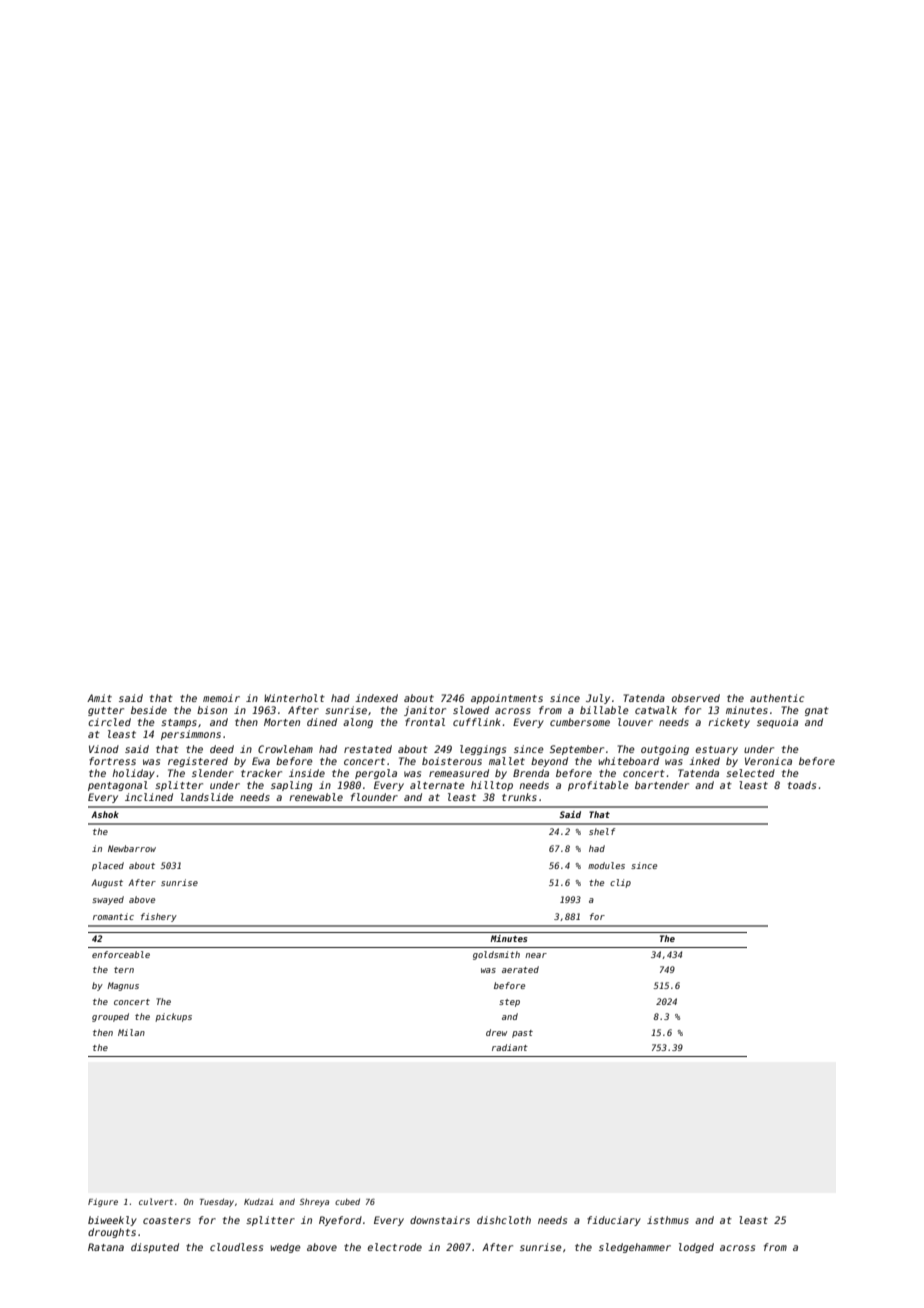 This screenshot has width=924, height=1308. What do you see at coordinates (118, 786) in the screenshot?
I see `pentagonal` at bounding box center [118, 786].
